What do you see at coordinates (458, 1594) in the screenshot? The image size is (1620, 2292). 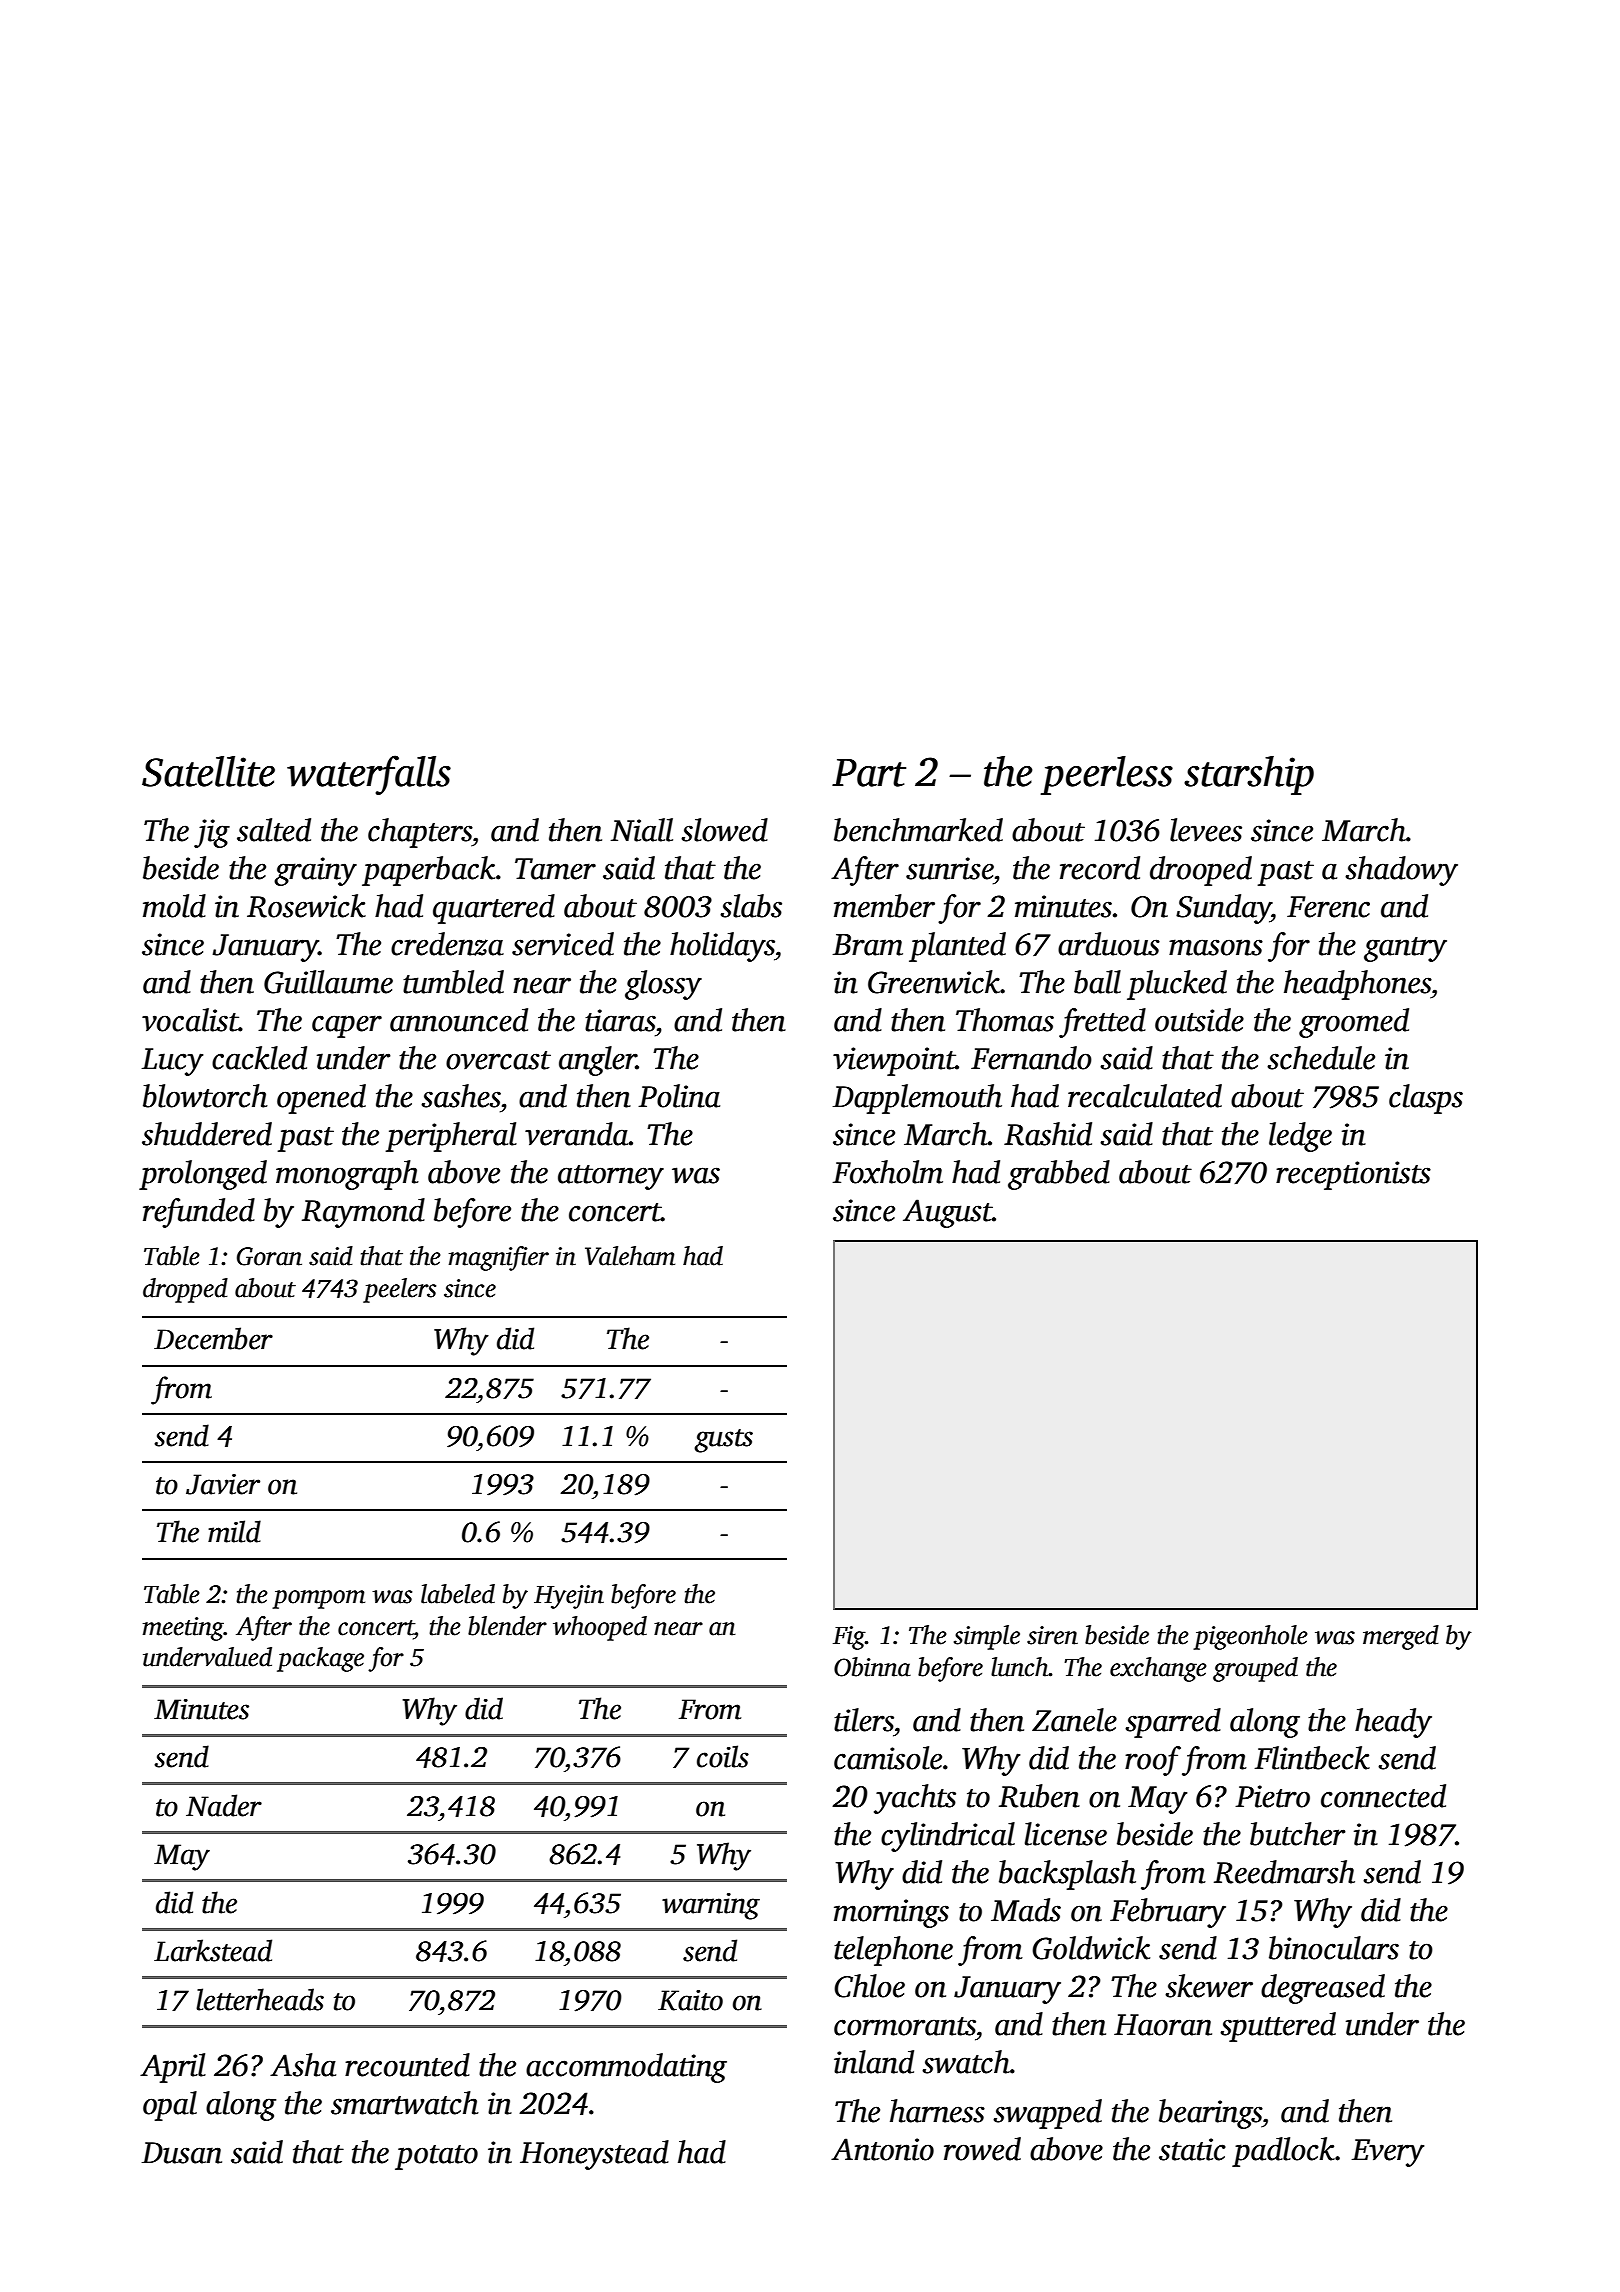 I see `labeled` at bounding box center [458, 1594].
